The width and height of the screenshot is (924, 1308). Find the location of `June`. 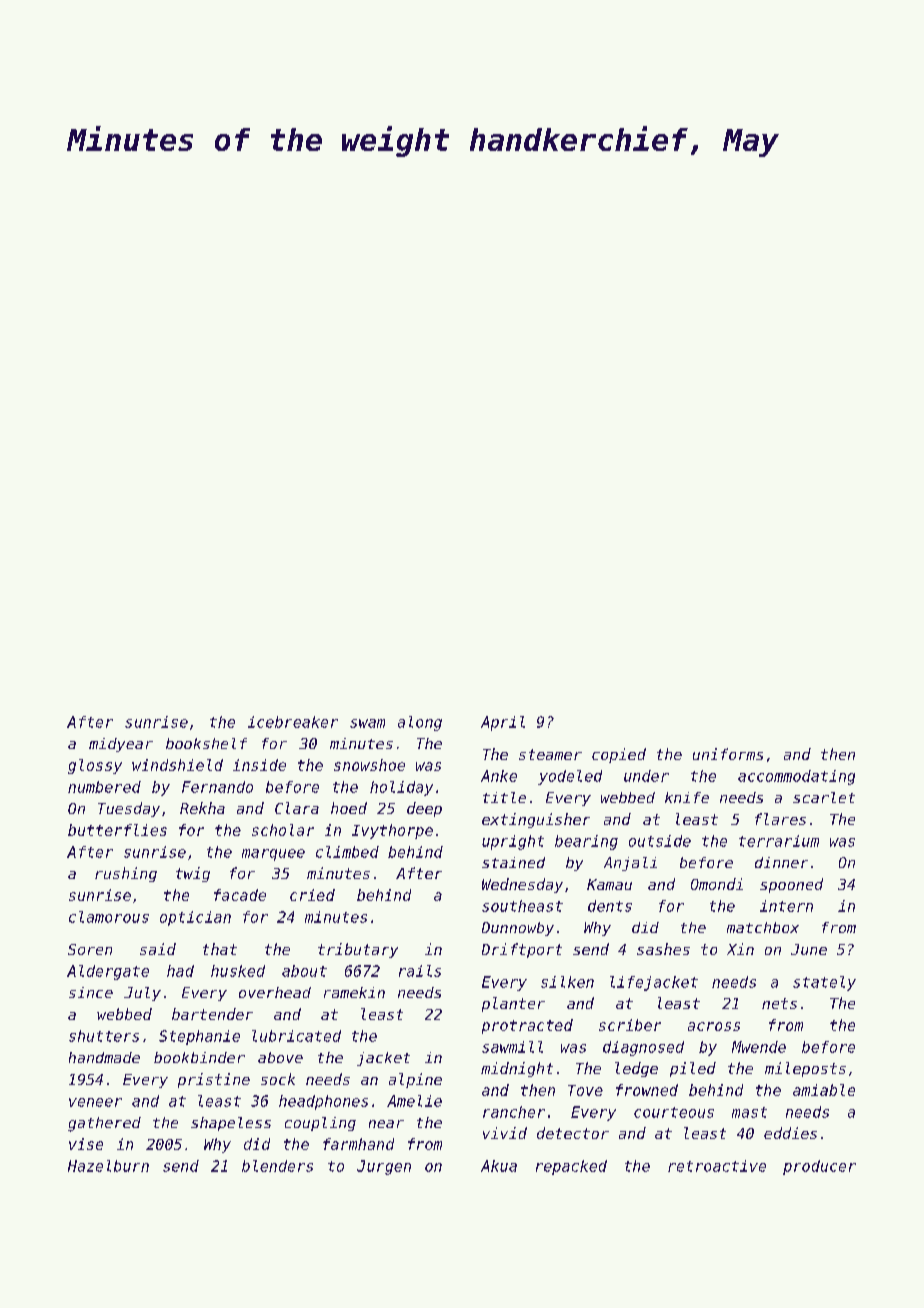

June is located at coordinates (809, 949).
